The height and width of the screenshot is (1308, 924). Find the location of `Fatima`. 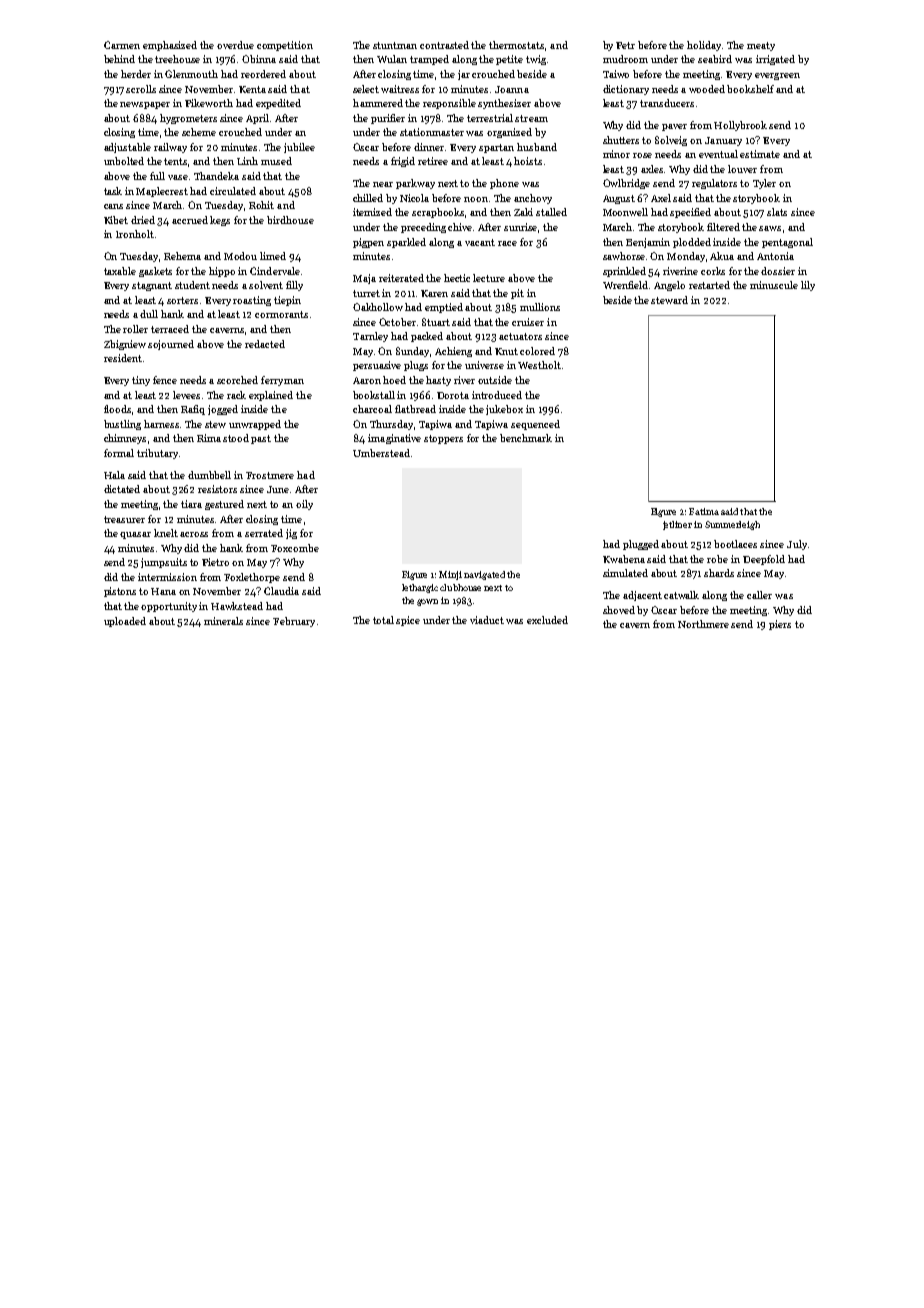

Fatima is located at coordinates (704, 511).
